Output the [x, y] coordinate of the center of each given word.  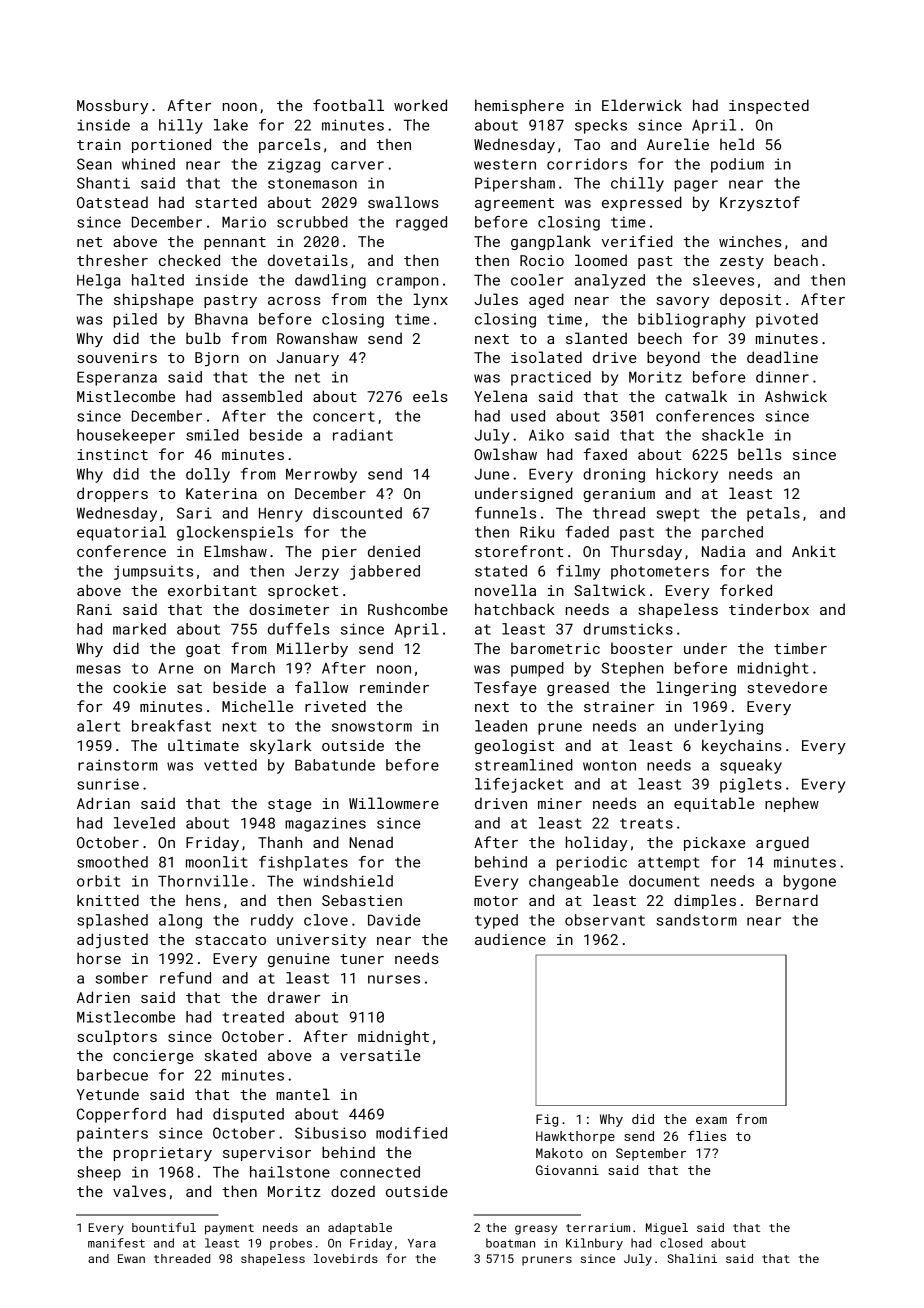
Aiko [546, 435]
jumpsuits [153, 572]
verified [637, 241]
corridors [587, 164]
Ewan [131, 1258]
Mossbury [112, 106]
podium [737, 165]
